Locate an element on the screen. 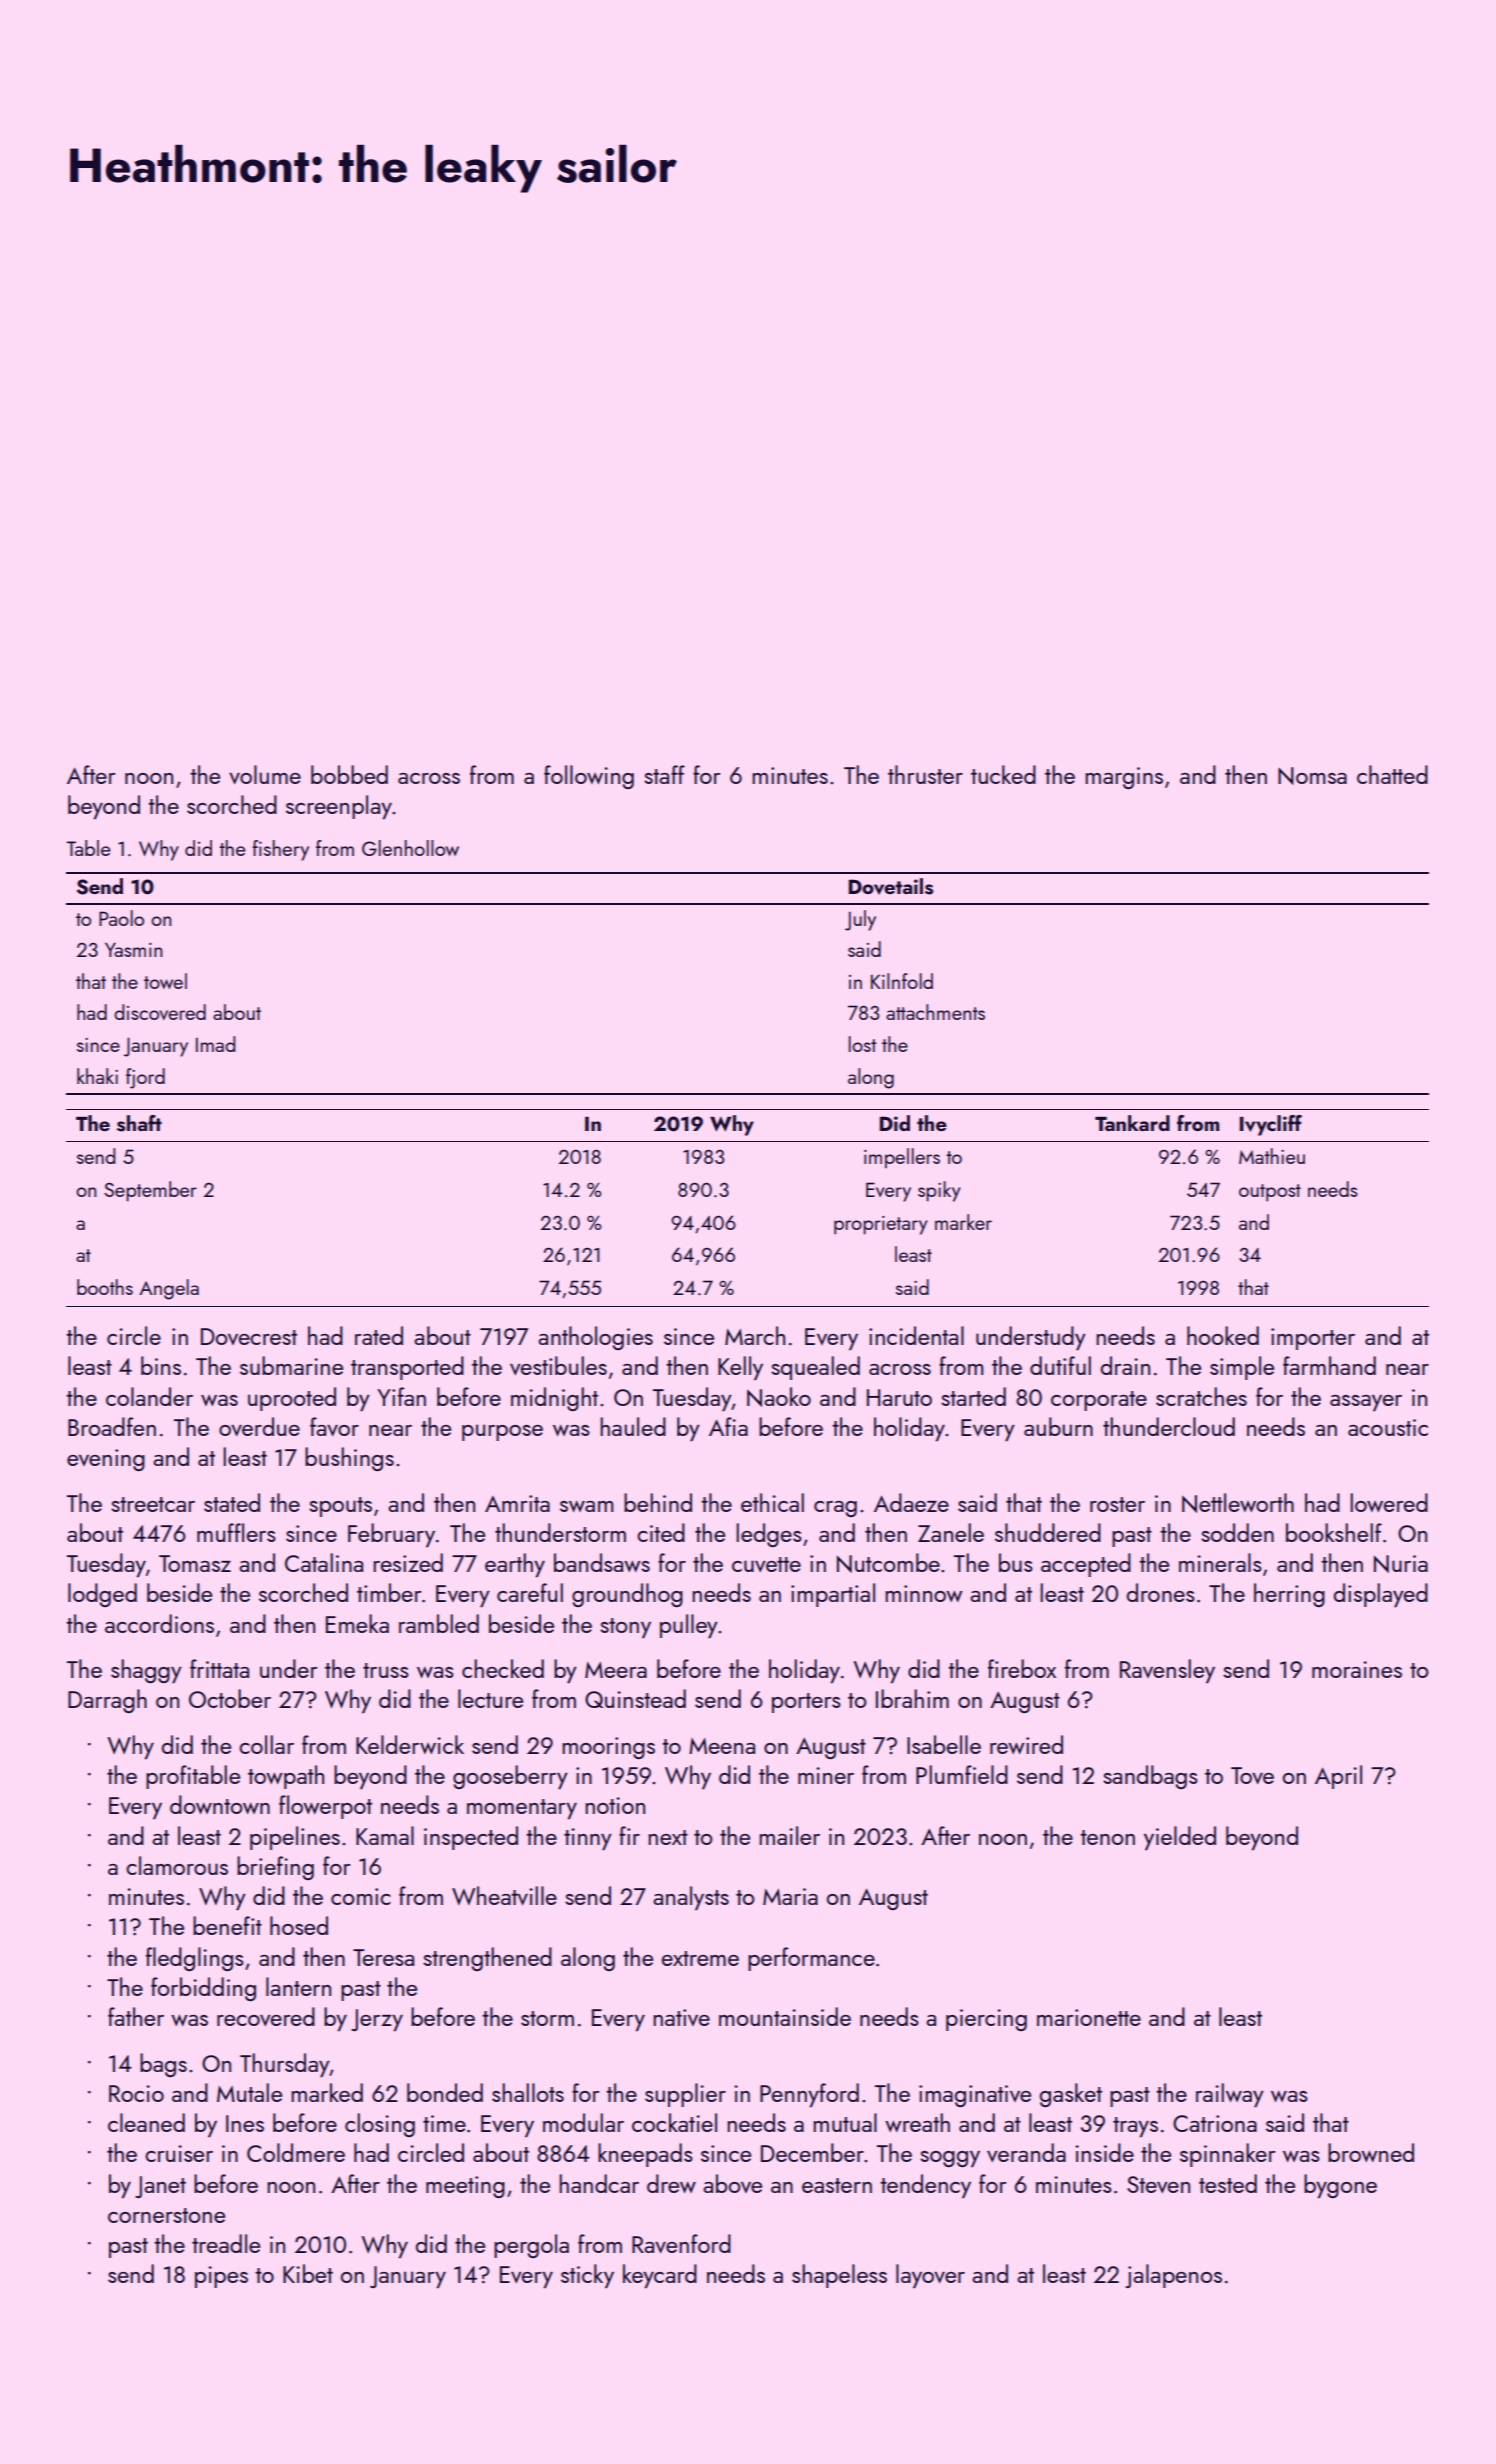 The image size is (1496, 2464). volume is located at coordinates (265, 774).
